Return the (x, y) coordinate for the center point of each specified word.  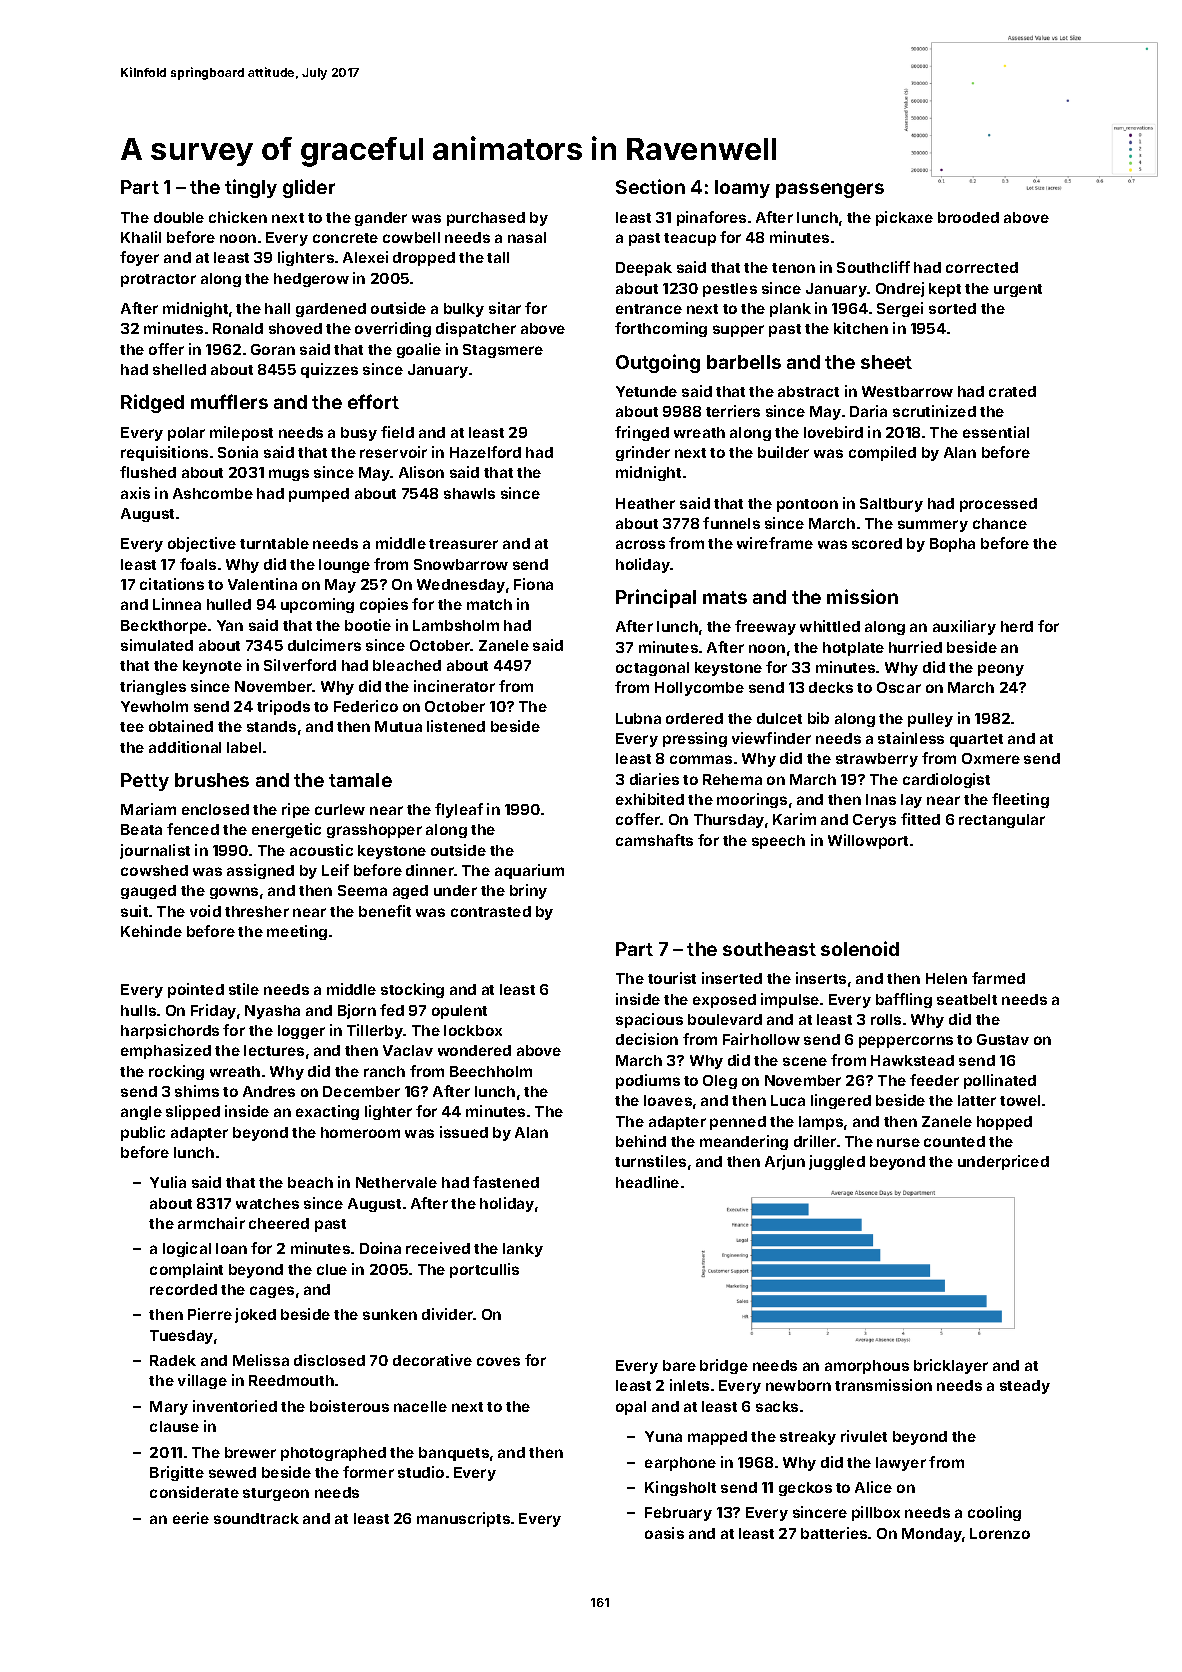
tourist (672, 978)
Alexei (365, 257)
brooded (968, 217)
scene (805, 1061)
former (368, 1472)
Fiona (533, 584)
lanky (523, 1250)
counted (954, 1141)
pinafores (711, 218)
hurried (915, 647)
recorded (183, 1289)
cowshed (154, 870)
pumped (319, 495)
